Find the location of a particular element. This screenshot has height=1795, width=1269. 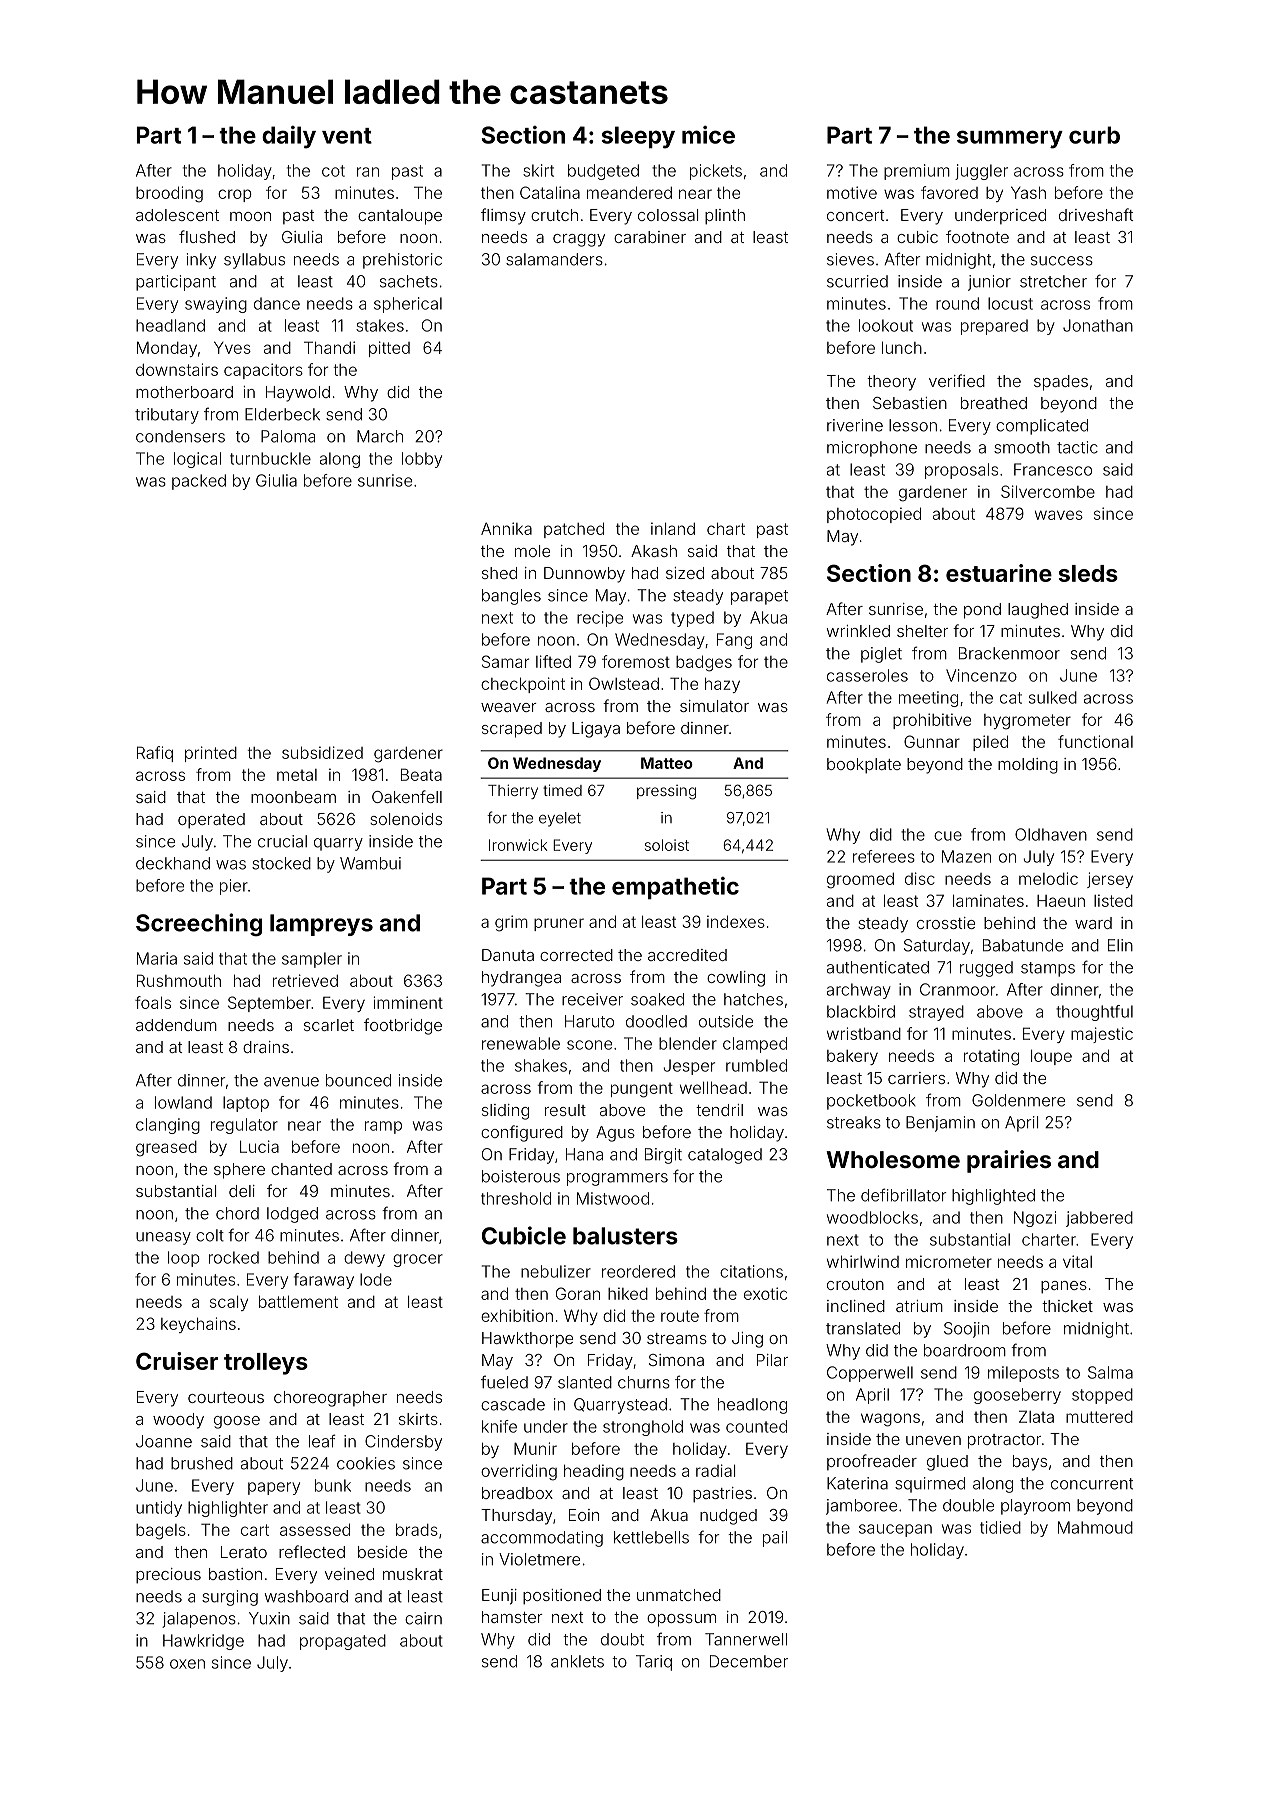

knife is located at coordinates (499, 1426).
